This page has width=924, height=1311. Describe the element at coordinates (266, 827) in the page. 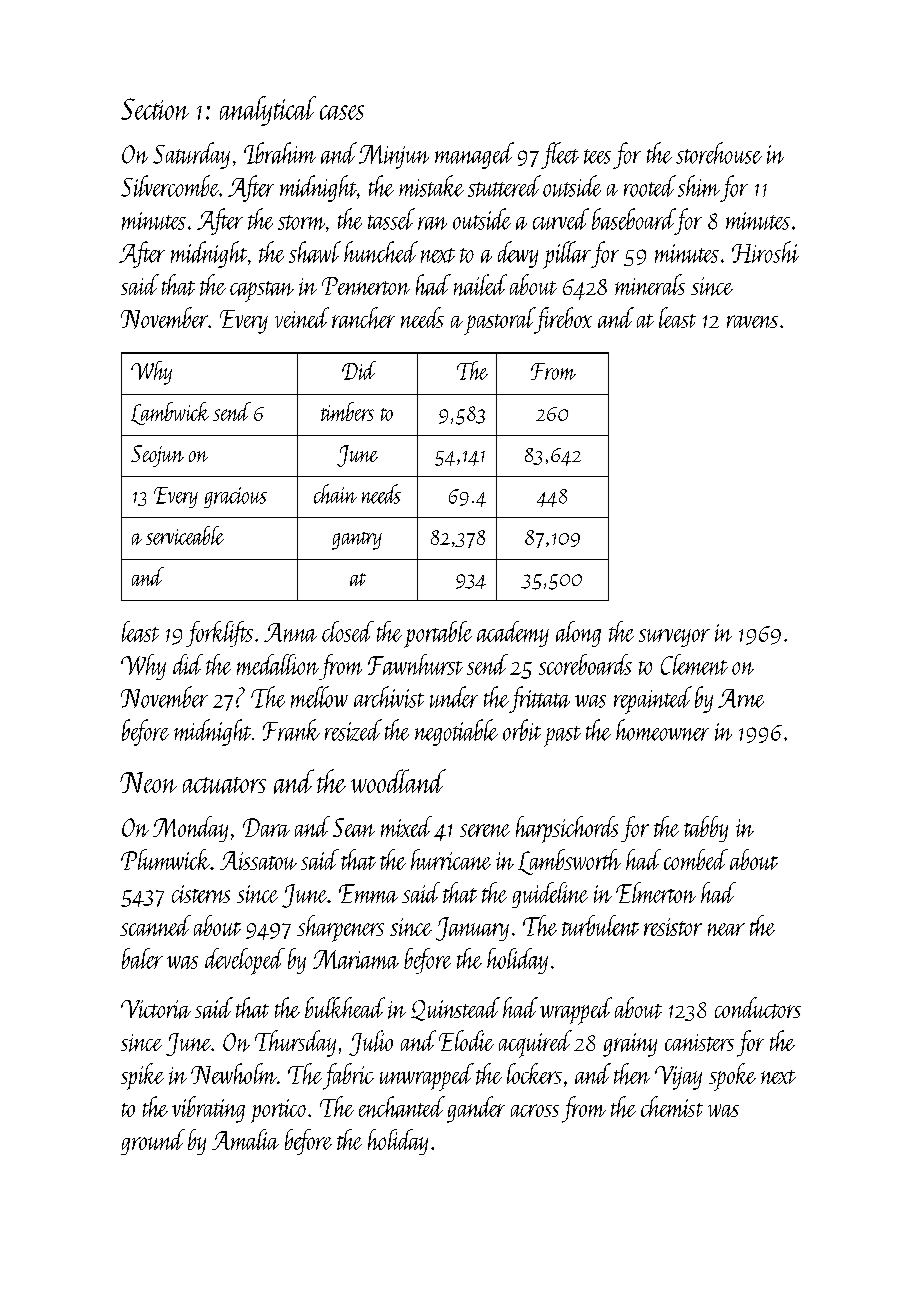

I see `Dara` at that location.
